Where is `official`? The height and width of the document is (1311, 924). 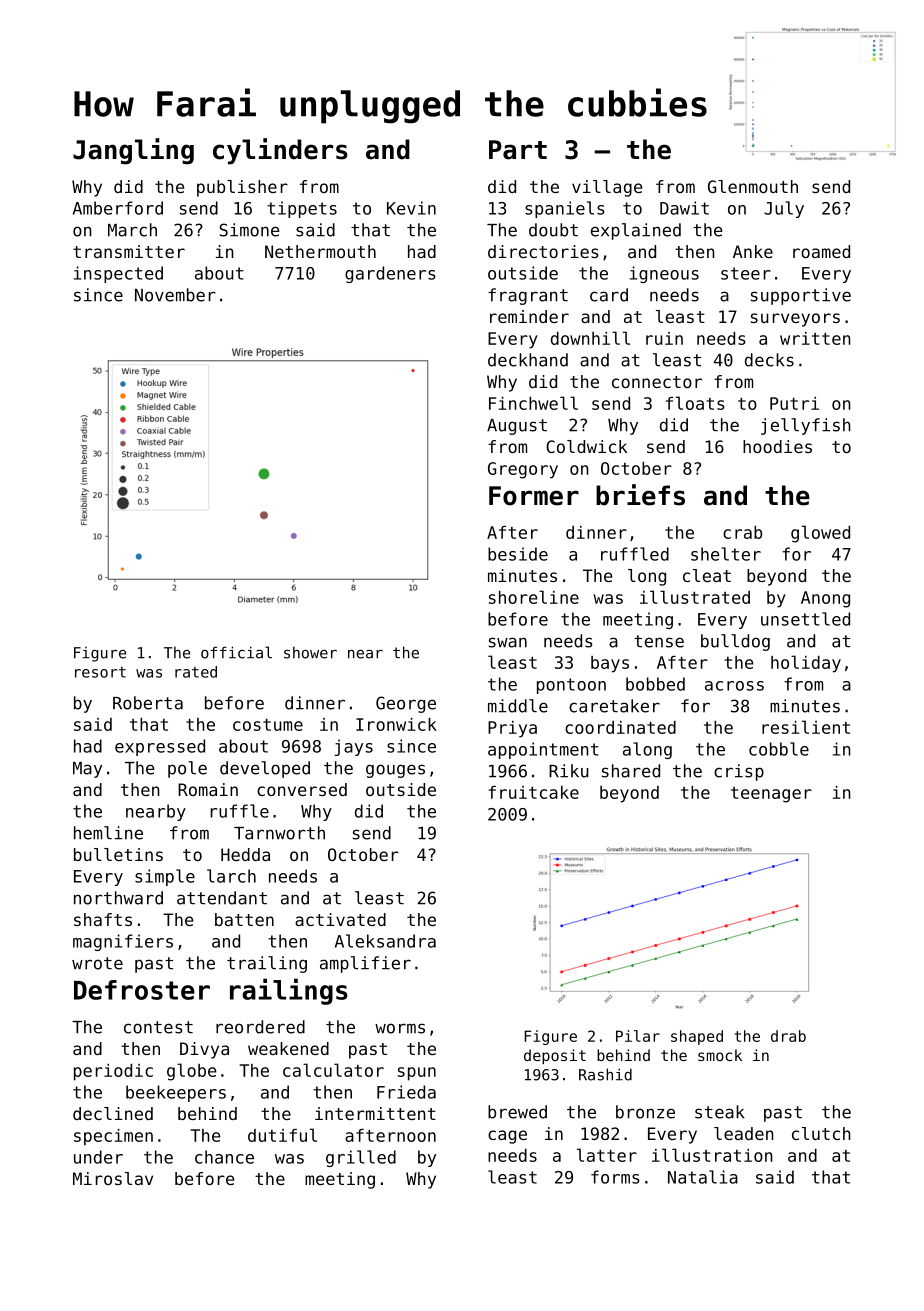 official is located at coordinates (236, 652).
